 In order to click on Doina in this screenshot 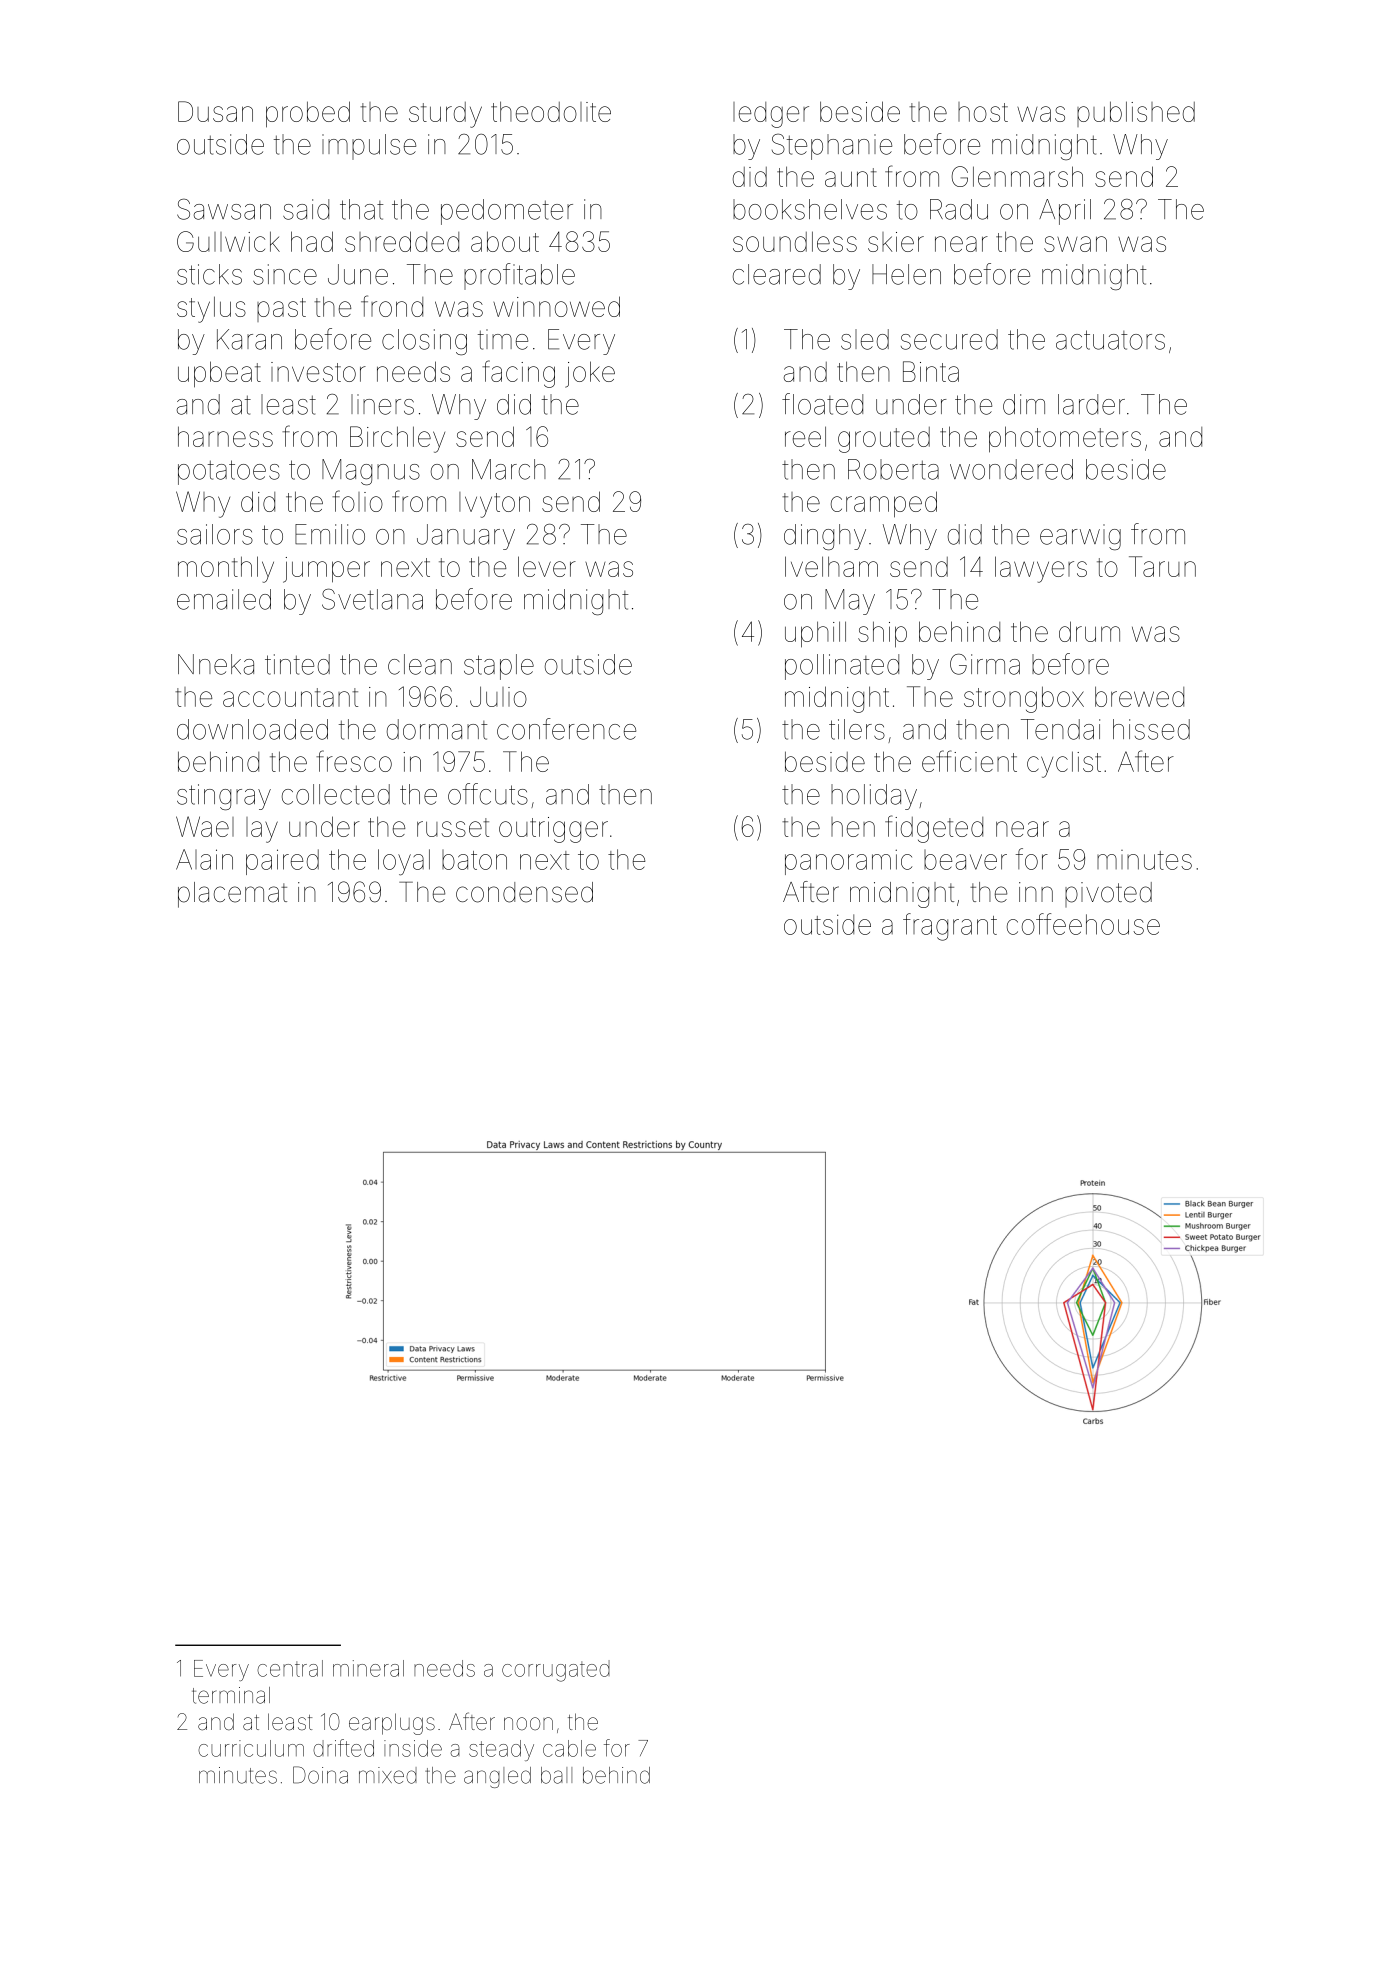, I will do `click(320, 1775)`.
